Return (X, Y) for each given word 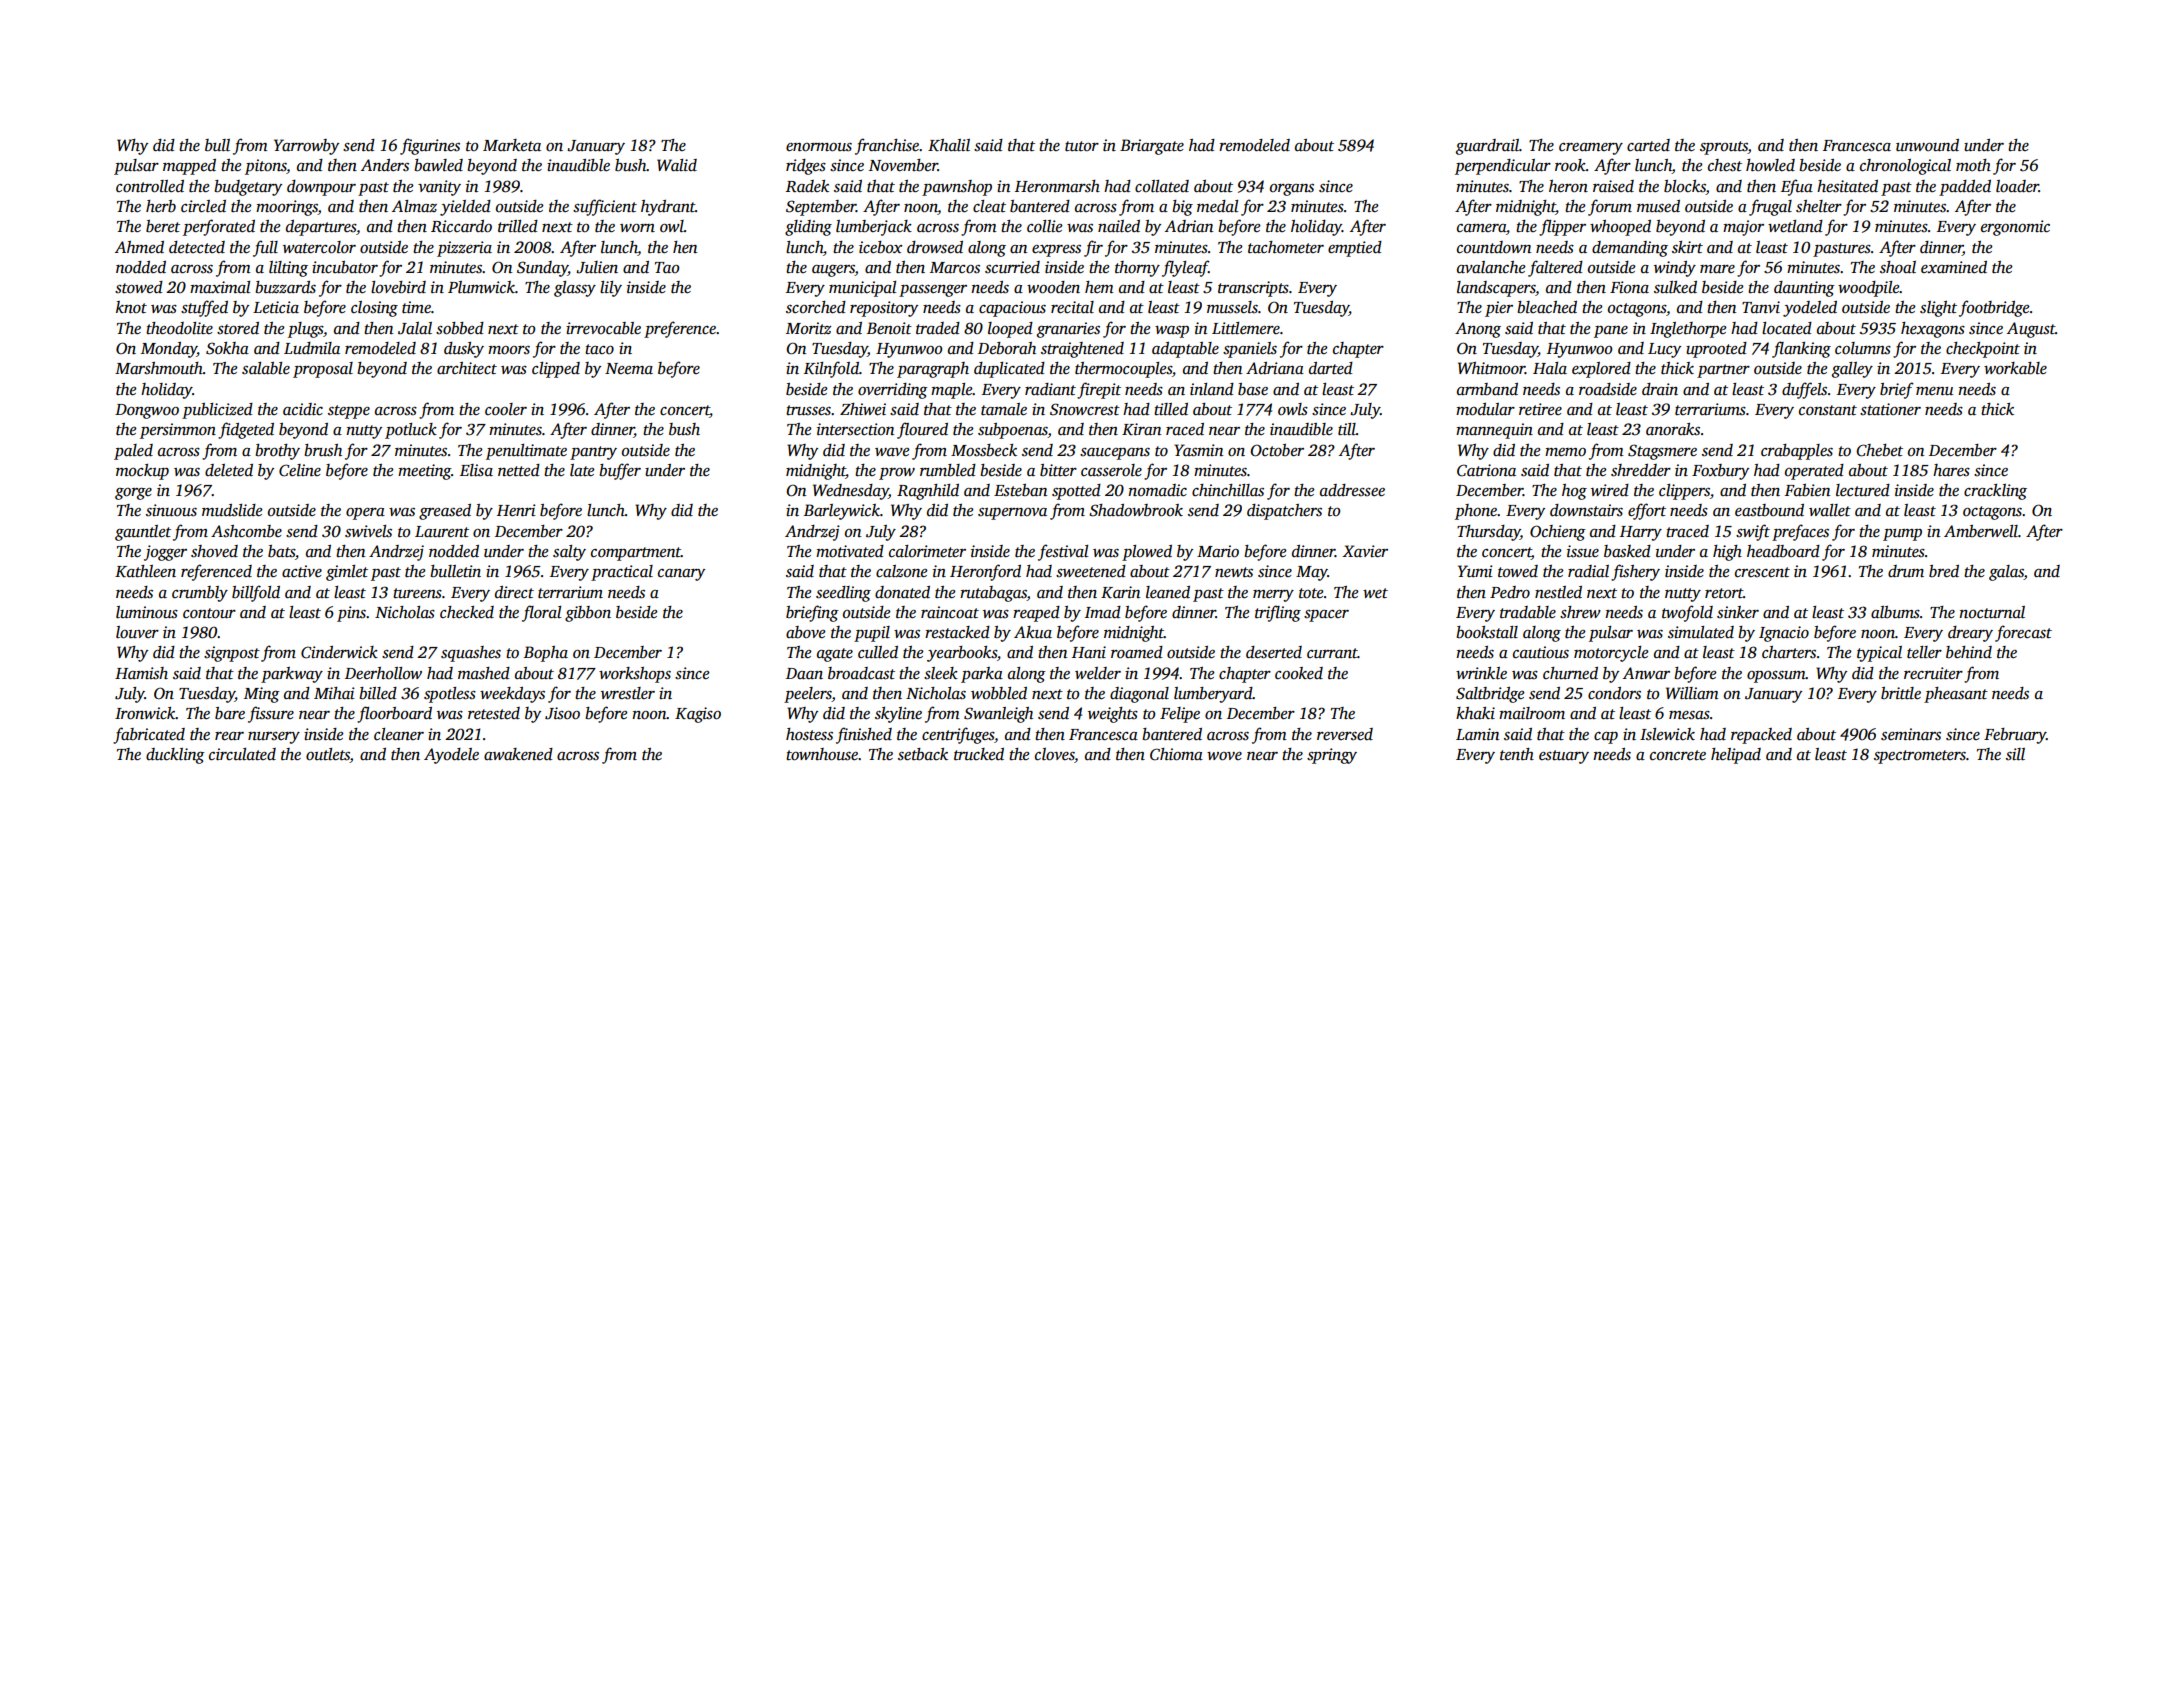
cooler (506, 409)
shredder (1641, 470)
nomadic (1157, 490)
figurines (430, 146)
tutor (1082, 146)
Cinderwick (339, 652)
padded (1965, 188)
